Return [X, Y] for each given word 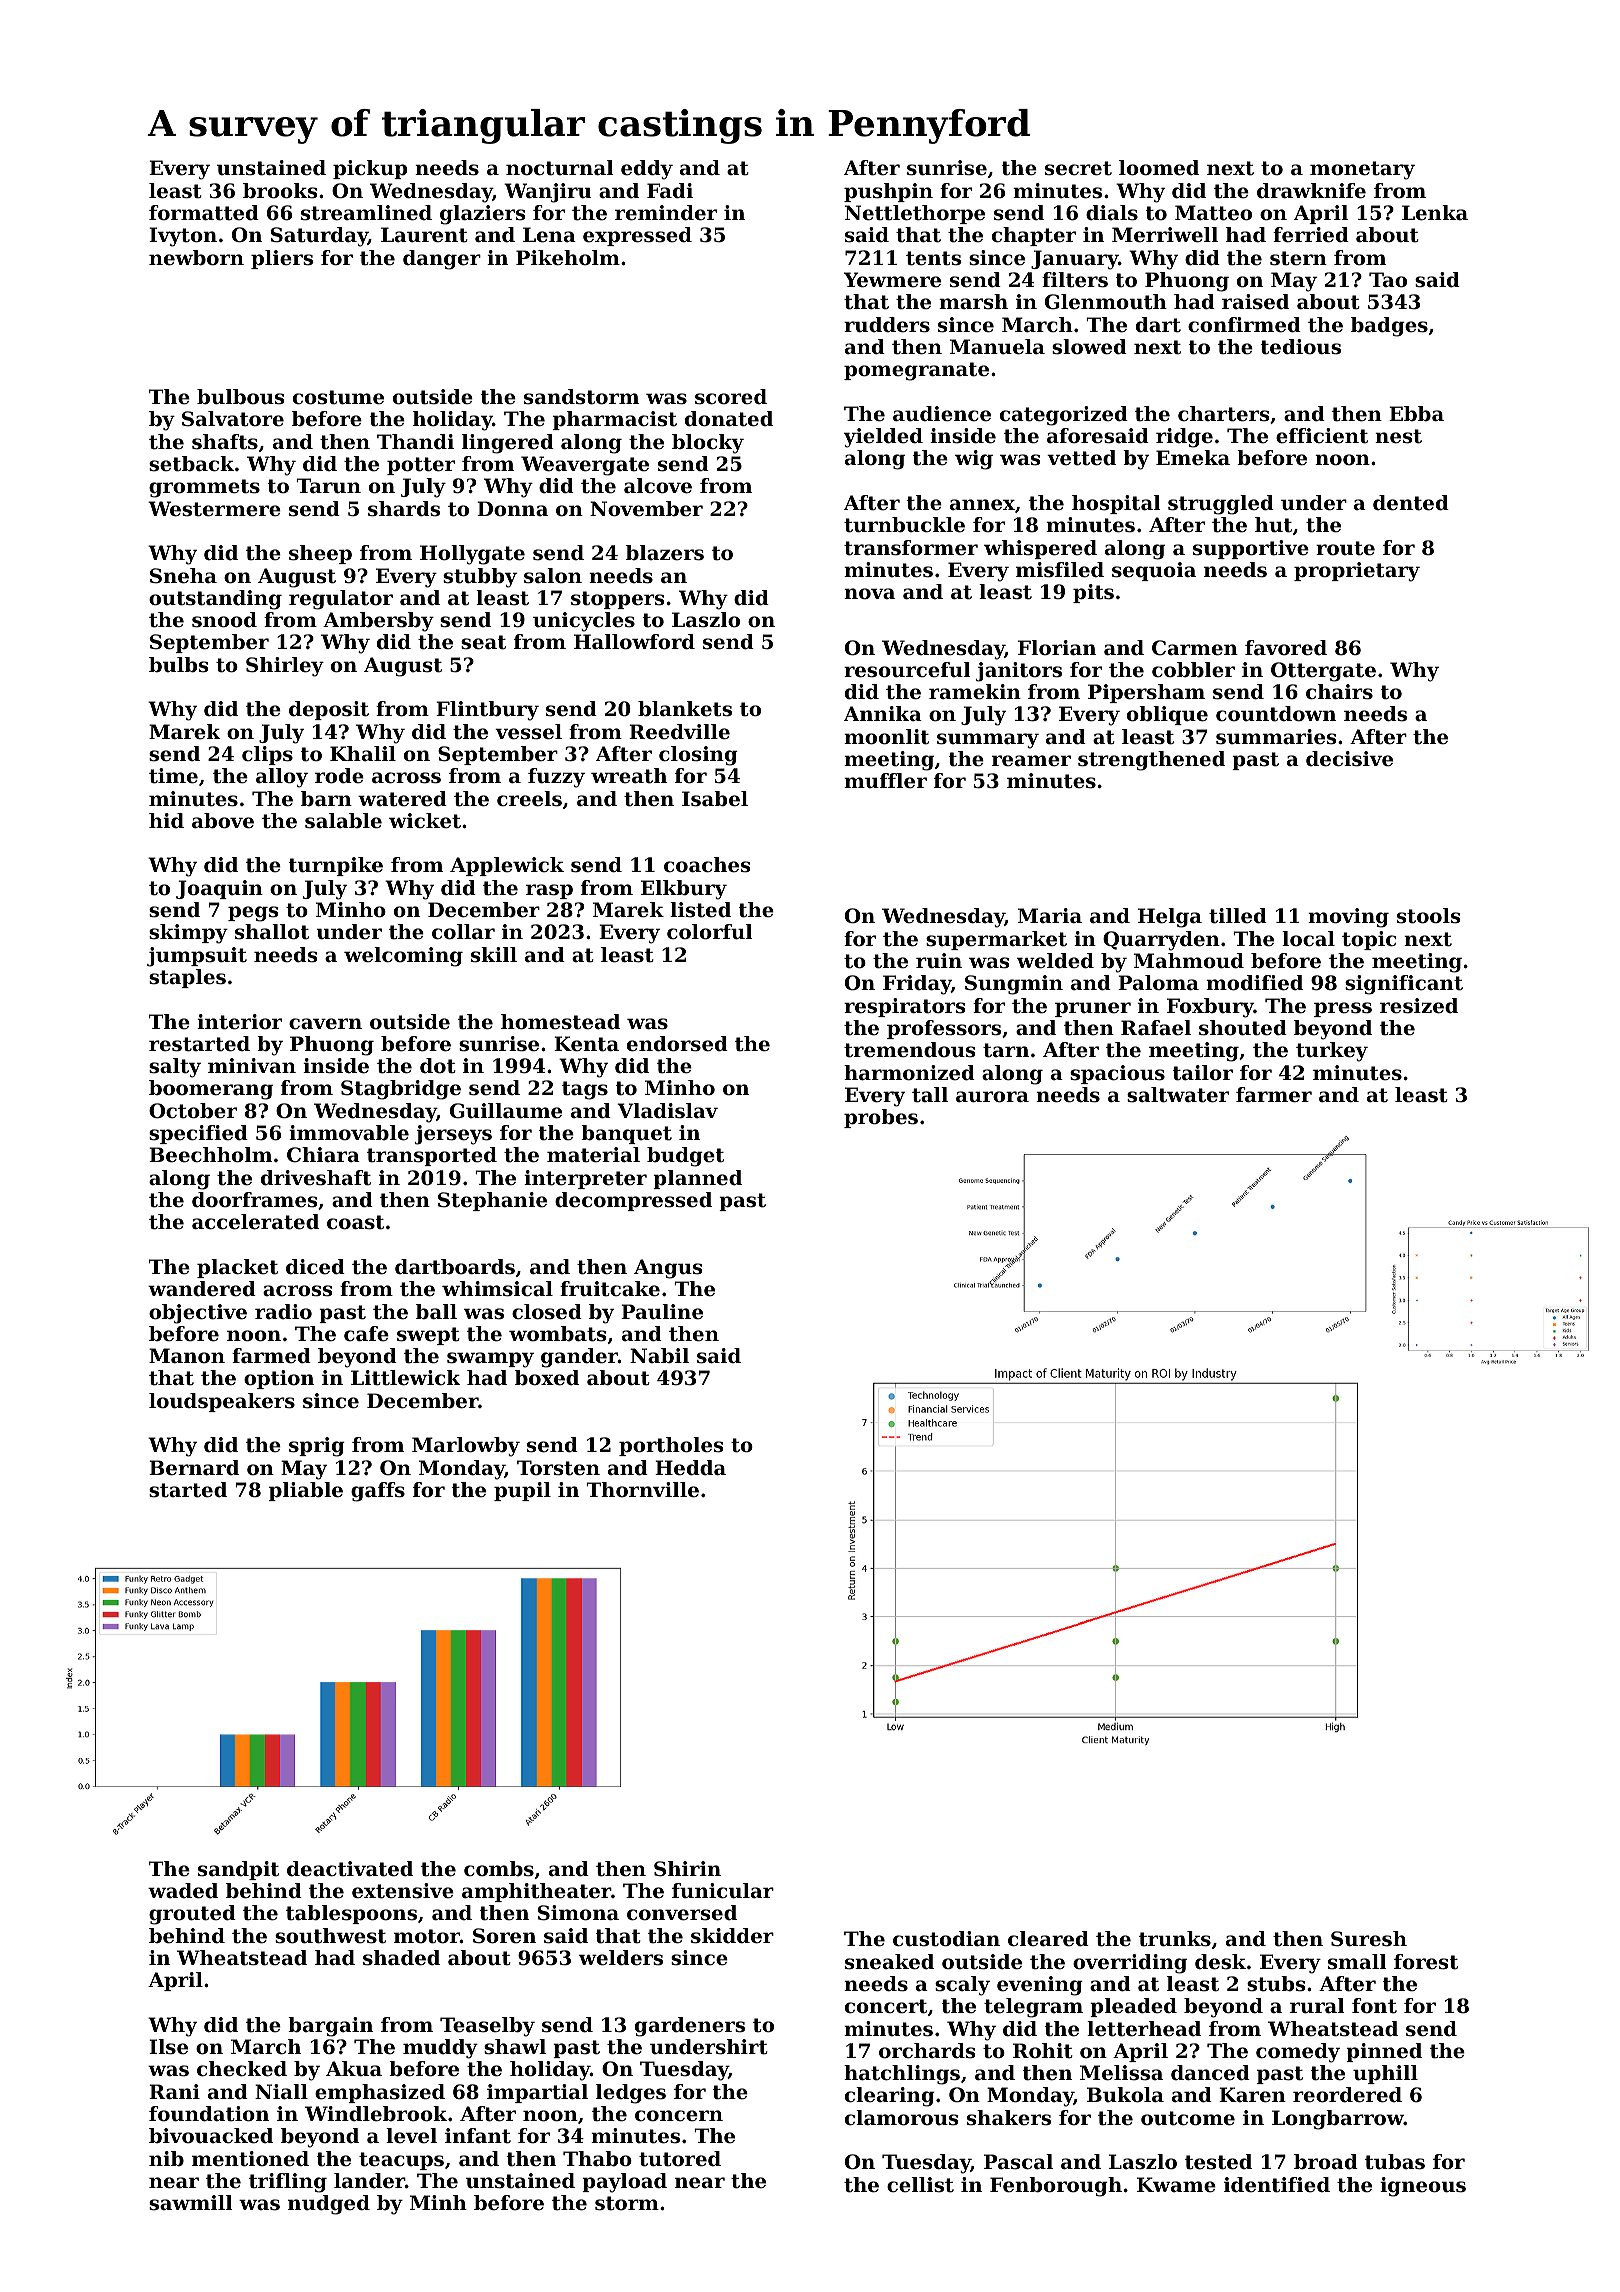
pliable [306, 1491]
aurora [992, 1097]
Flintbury [487, 711]
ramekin [975, 692]
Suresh [1369, 1939]
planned [697, 1179]
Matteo [1213, 213]
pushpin [888, 192]
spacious [1117, 1074]
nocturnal [560, 168]
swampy [490, 1360]
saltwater [1178, 1095]
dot [438, 1066]
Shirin [687, 1869]
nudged [329, 2205]
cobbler [1193, 670]
